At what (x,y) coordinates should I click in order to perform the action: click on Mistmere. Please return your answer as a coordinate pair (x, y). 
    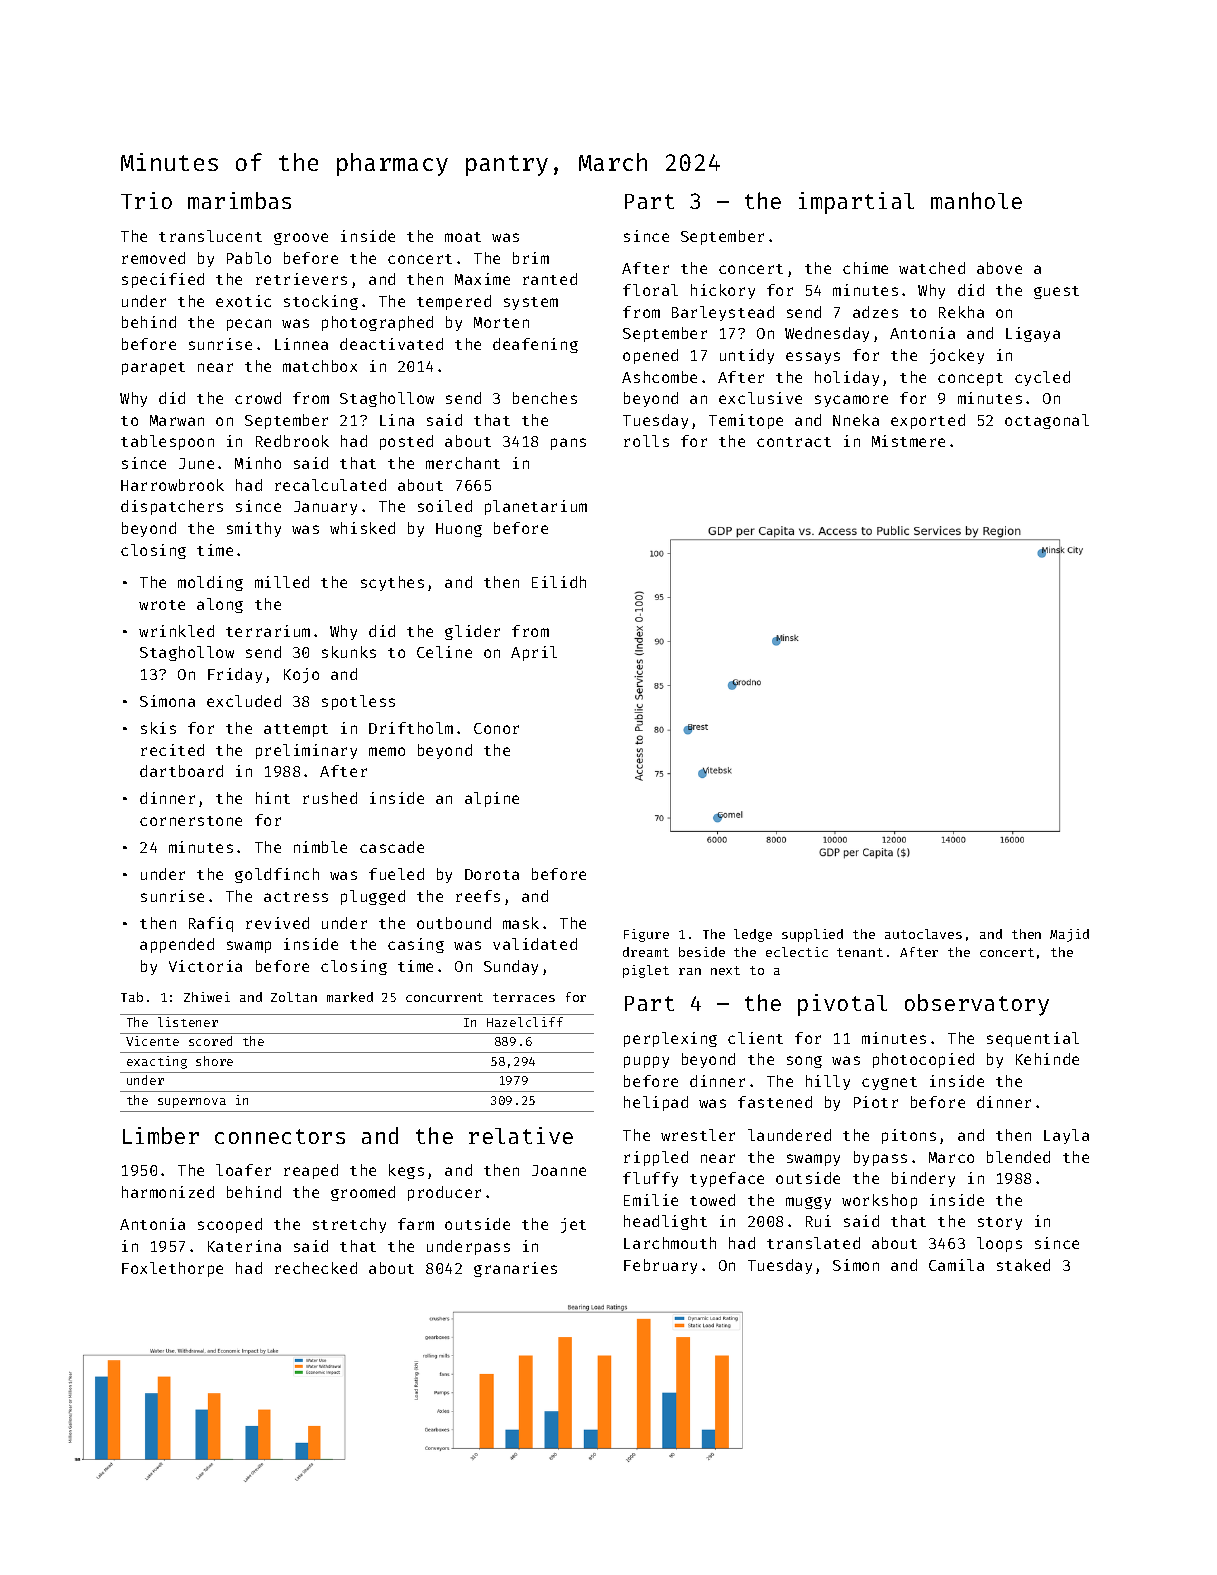
    Looking at the image, I should click on (908, 441).
